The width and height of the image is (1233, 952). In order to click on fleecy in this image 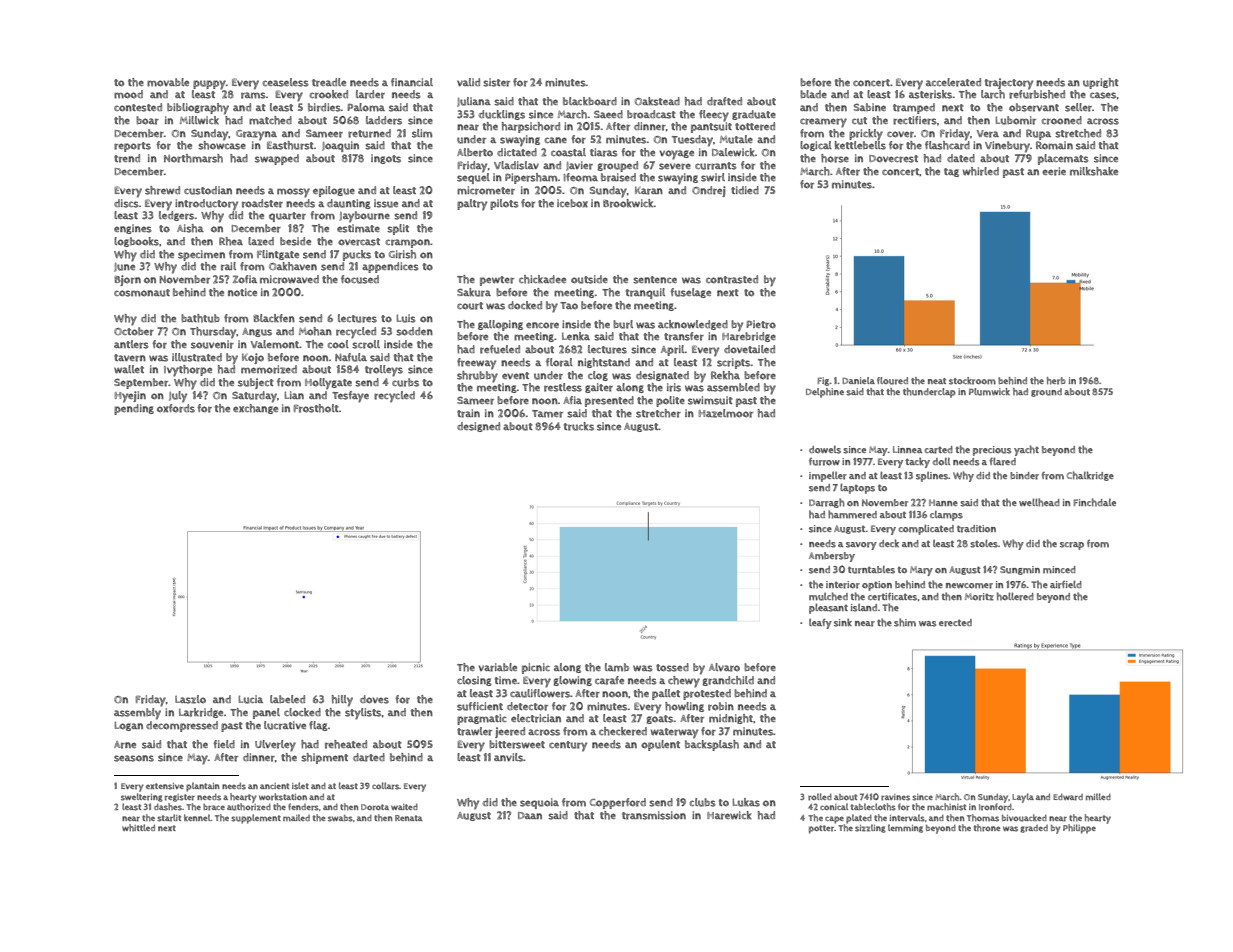, I will do `click(714, 116)`.
